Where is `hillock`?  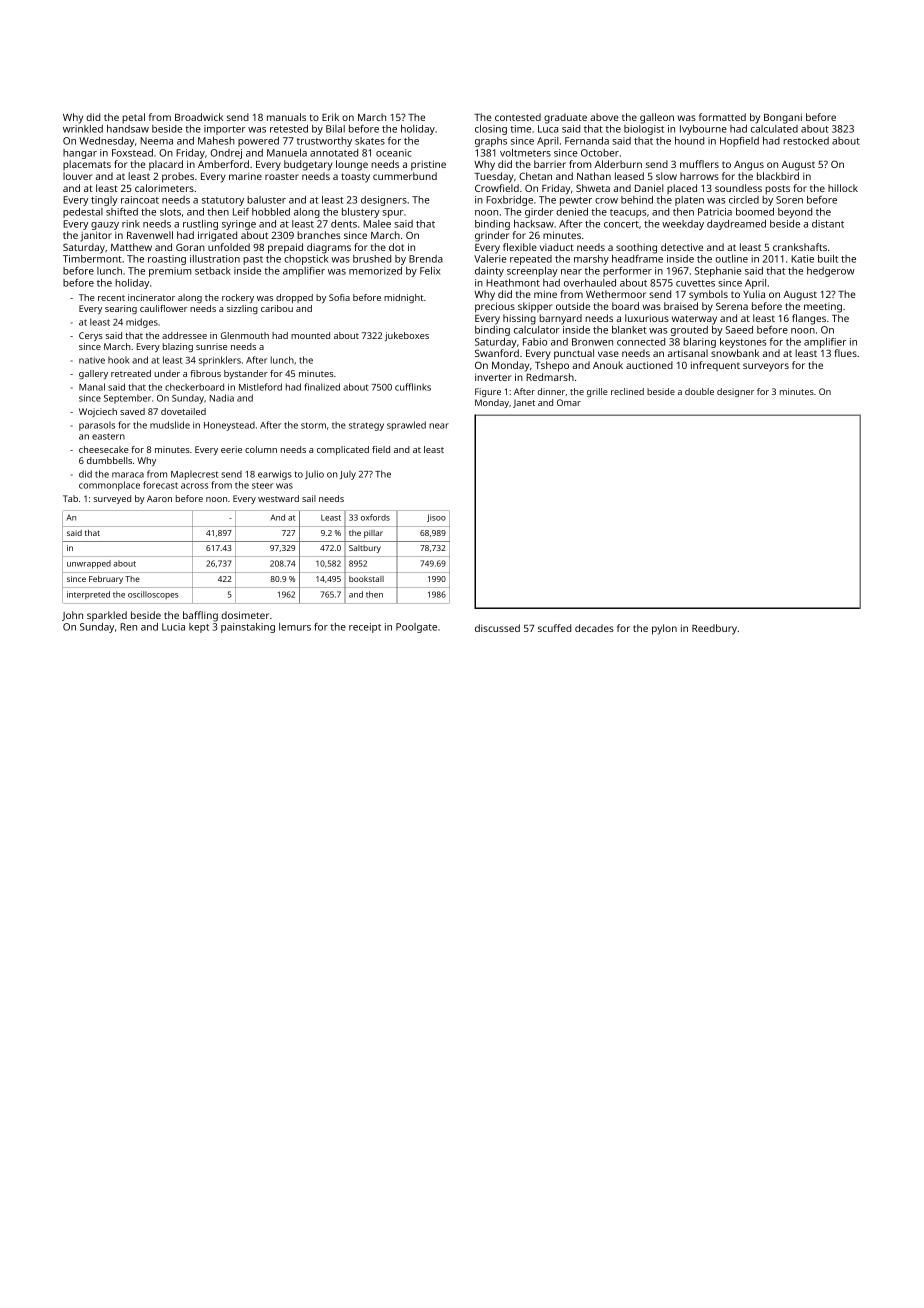 hillock is located at coordinates (843, 188).
